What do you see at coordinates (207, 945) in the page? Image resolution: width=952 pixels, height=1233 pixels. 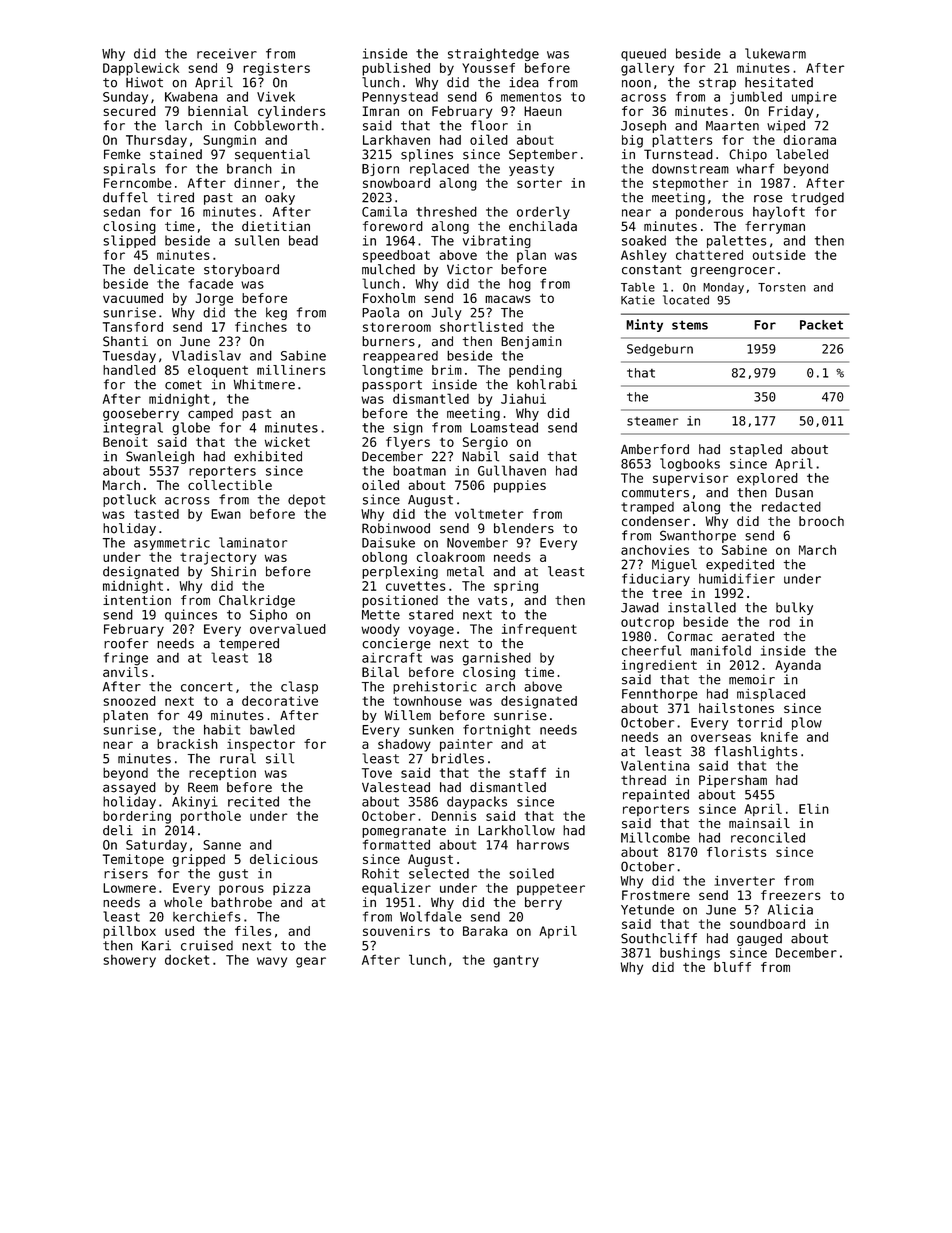 I see `cruised` at bounding box center [207, 945].
